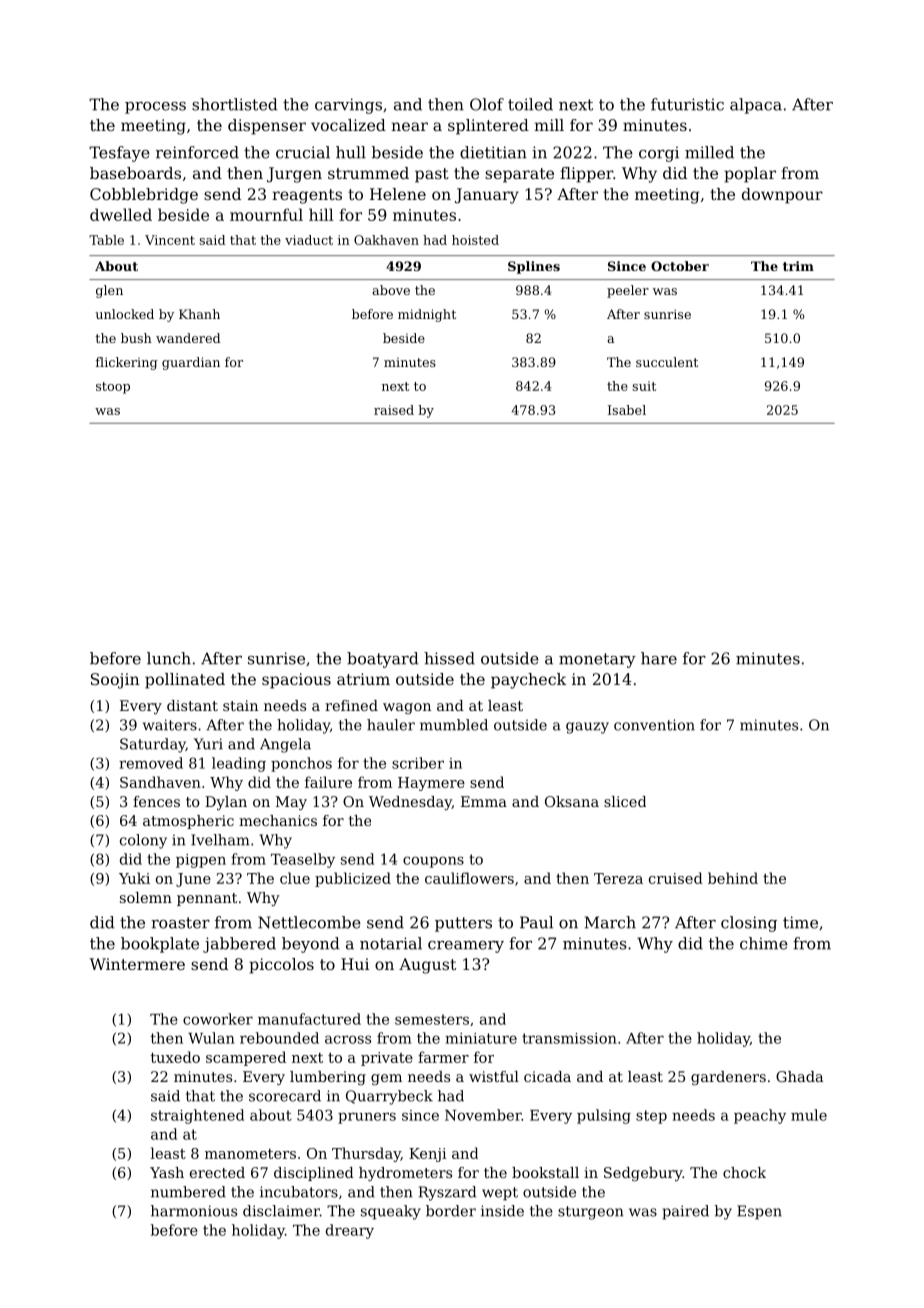  What do you see at coordinates (610, 922) in the screenshot?
I see `March` at bounding box center [610, 922].
